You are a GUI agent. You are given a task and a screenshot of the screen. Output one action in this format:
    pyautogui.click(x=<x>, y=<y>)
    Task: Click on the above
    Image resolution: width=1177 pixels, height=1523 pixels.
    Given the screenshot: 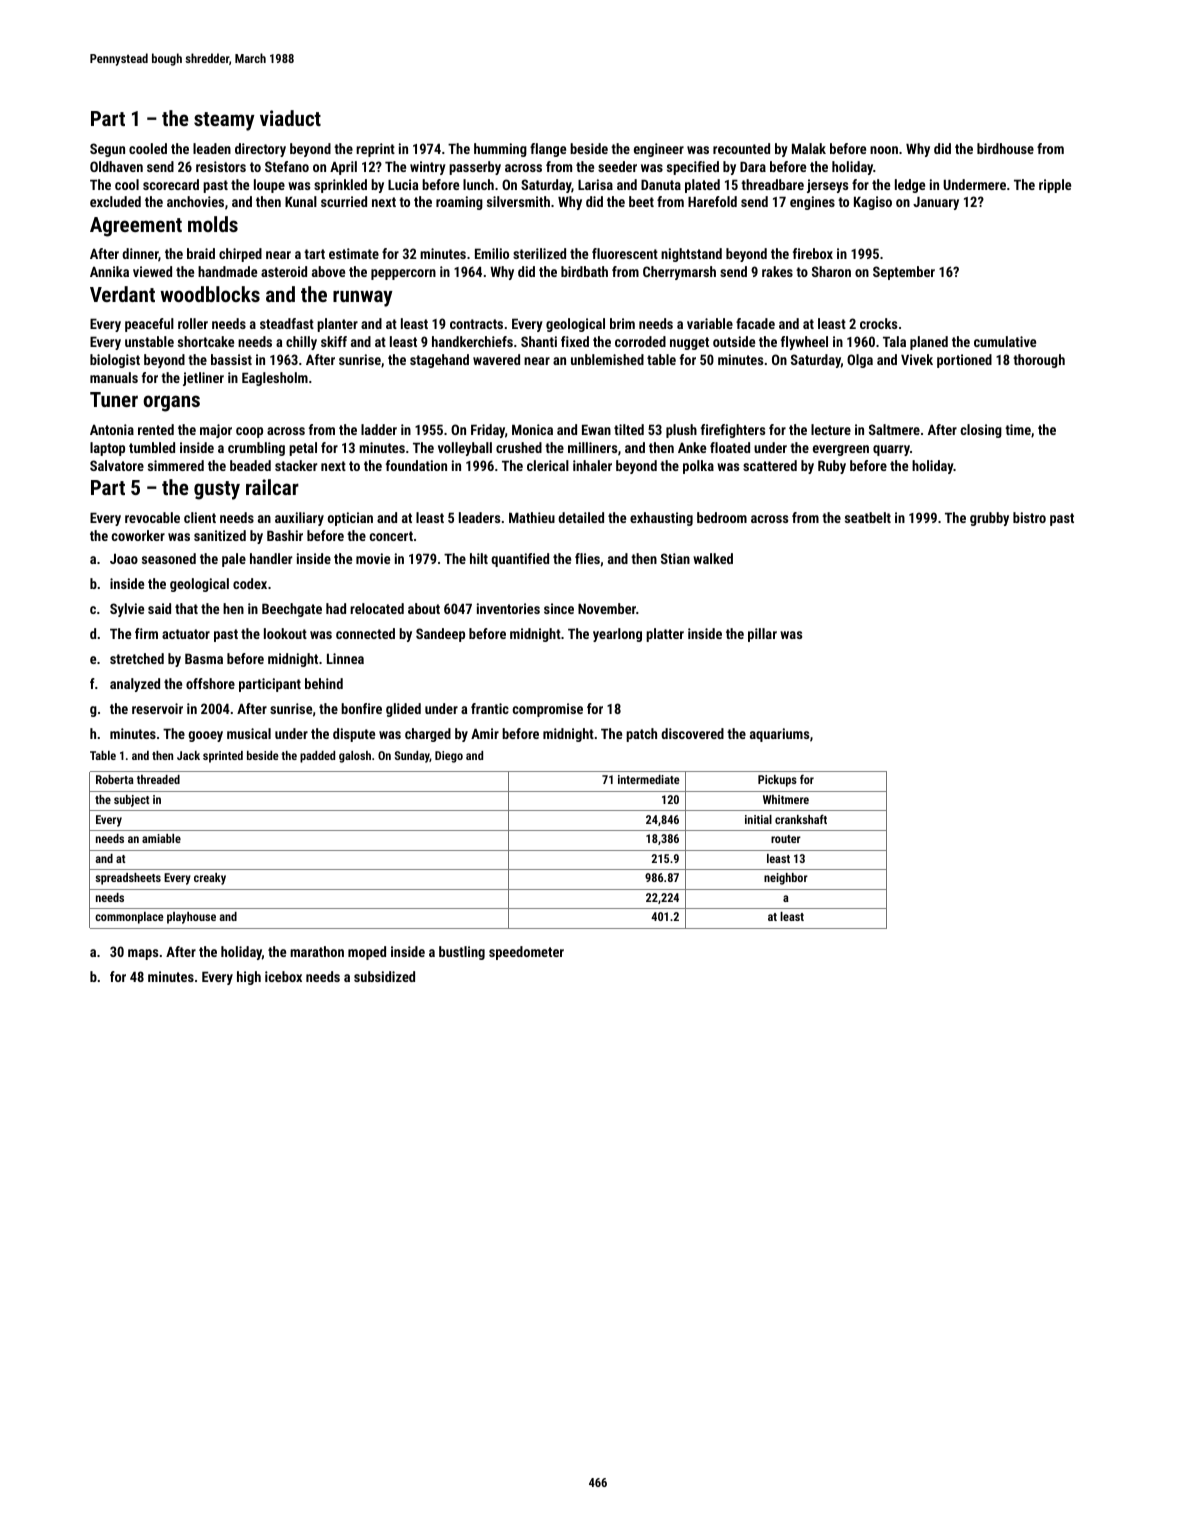 What is the action you would take?
    pyautogui.click(x=328, y=271)
